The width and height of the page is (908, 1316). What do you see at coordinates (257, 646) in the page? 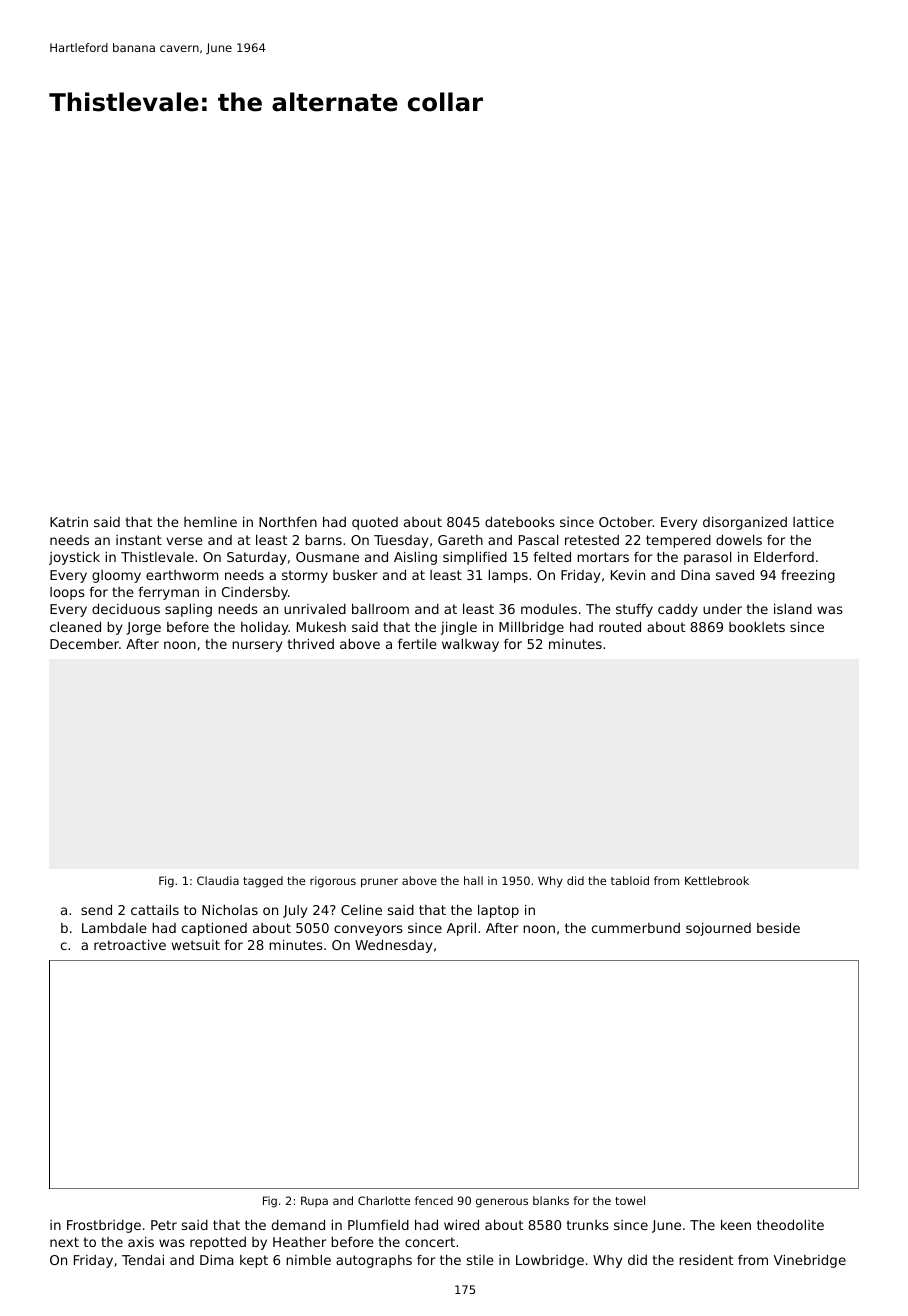
I see `nursery` at bounding box center [257, 646].
